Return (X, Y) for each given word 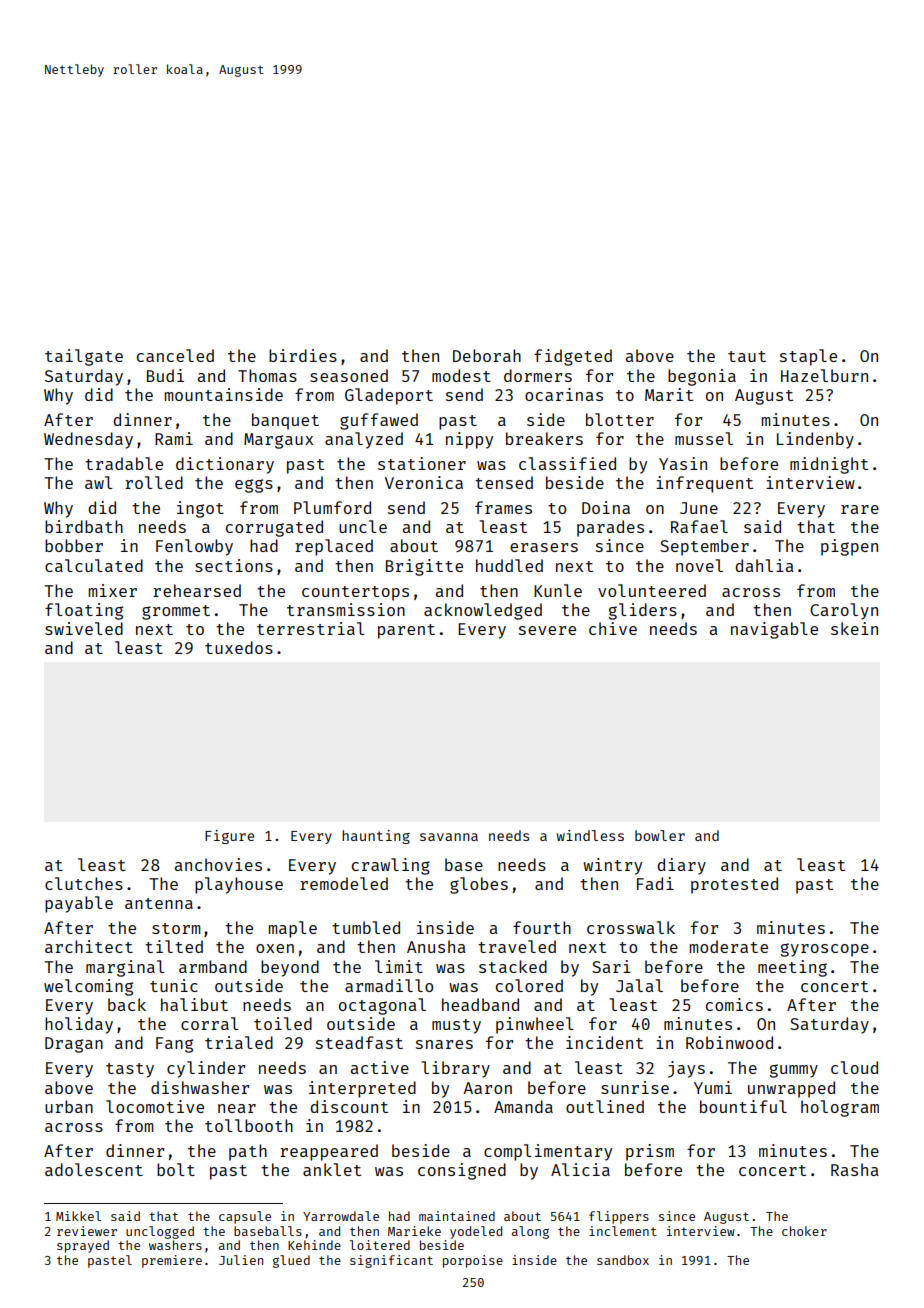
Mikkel (78, 1216)
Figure (229, 837)
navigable (774, 630)
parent (406, 631)
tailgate (84, 357)
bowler (660, 835)
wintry (612, 866)
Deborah (487, 355)
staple (808, 357)
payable (79, 904)
